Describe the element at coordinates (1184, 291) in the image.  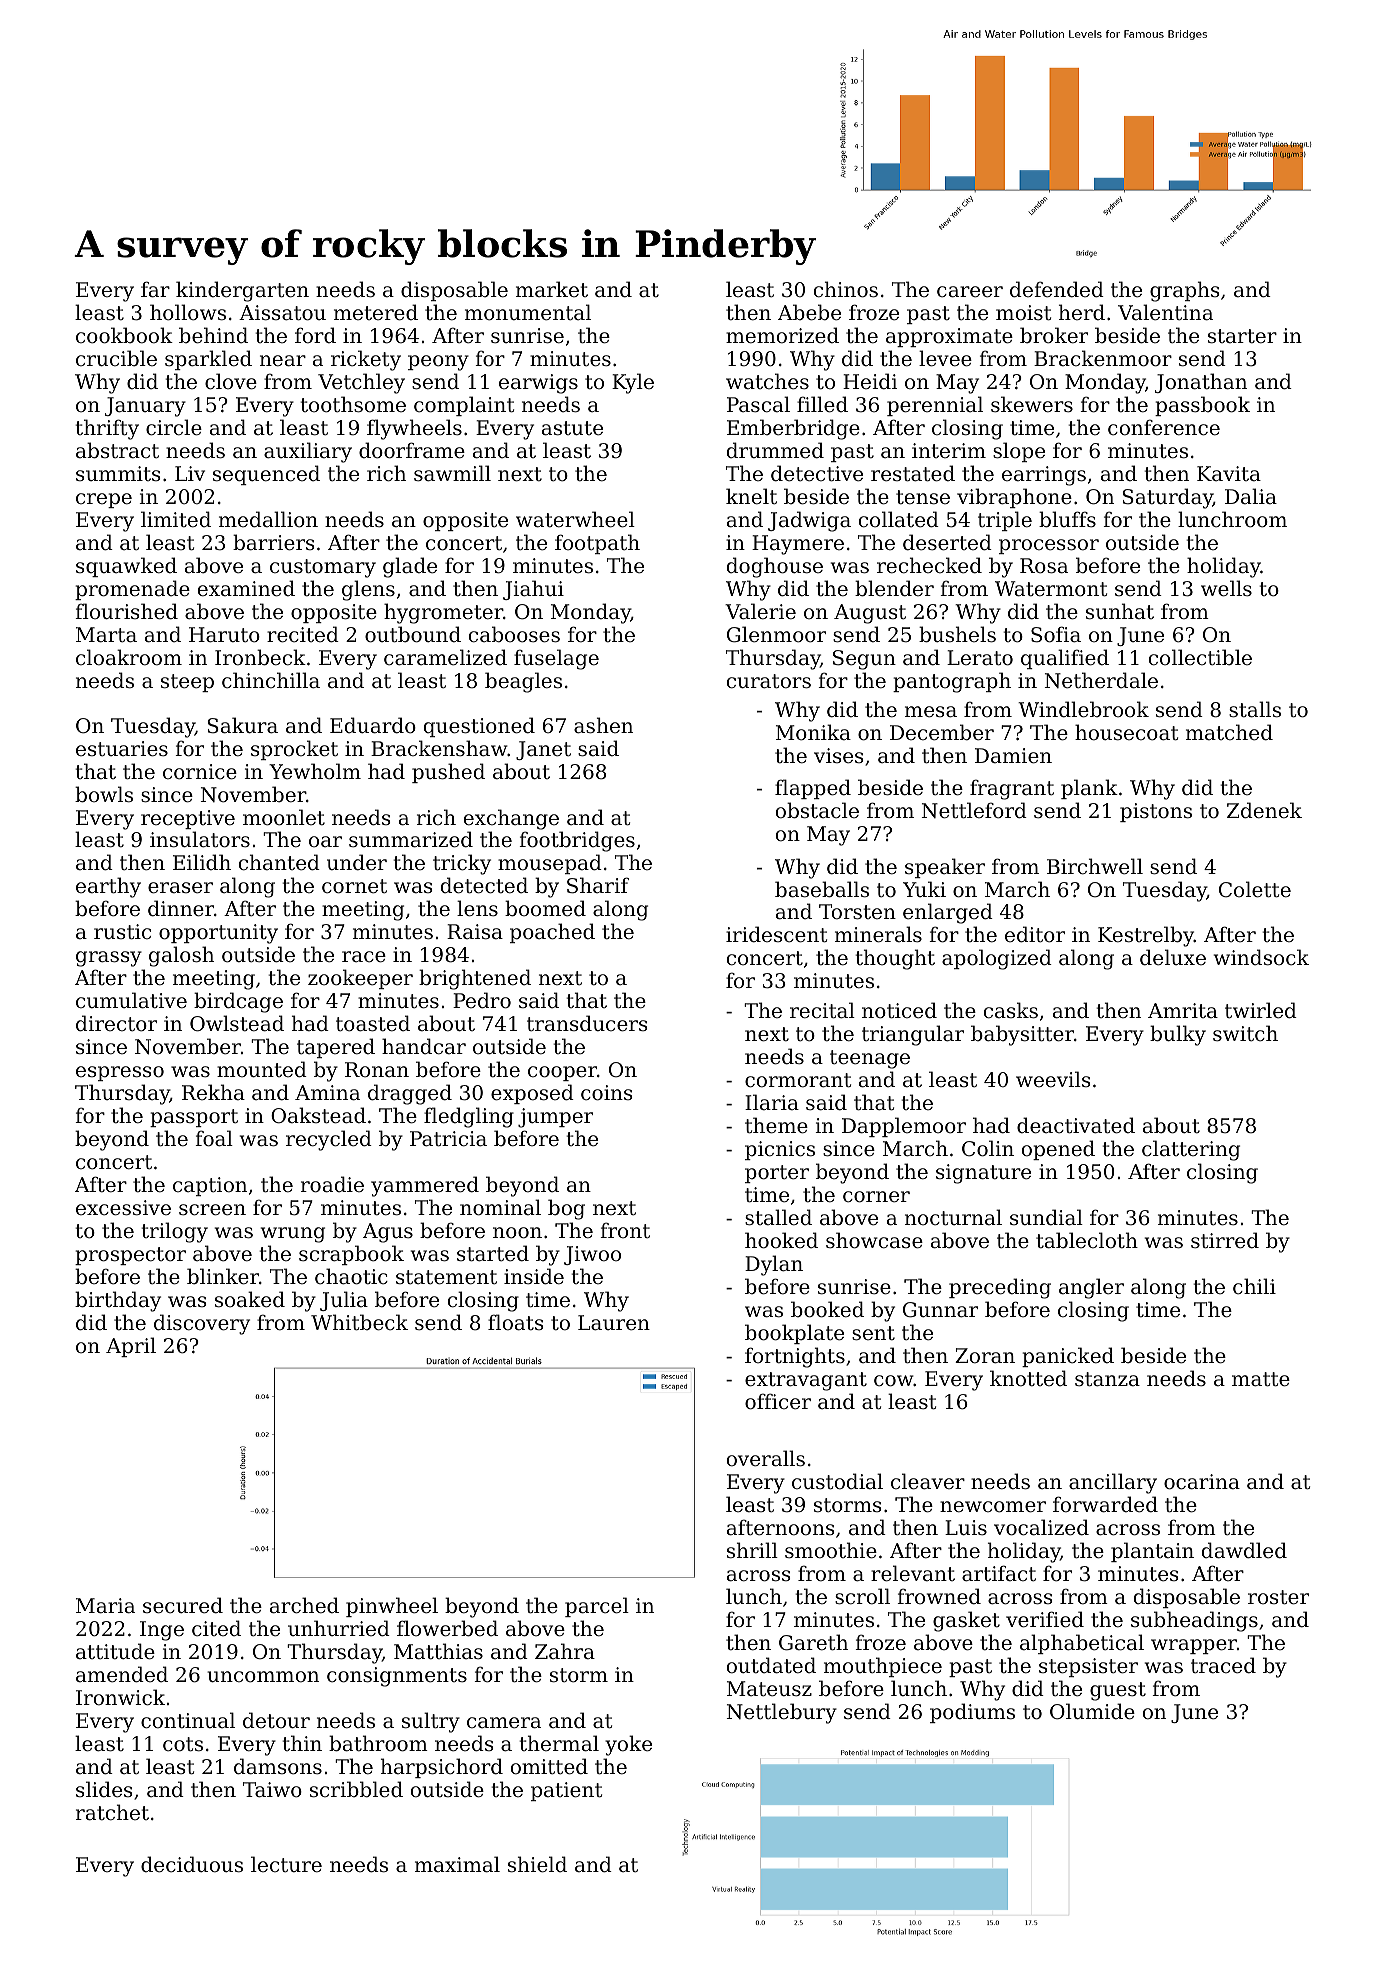
I see `graphs` at that location.
